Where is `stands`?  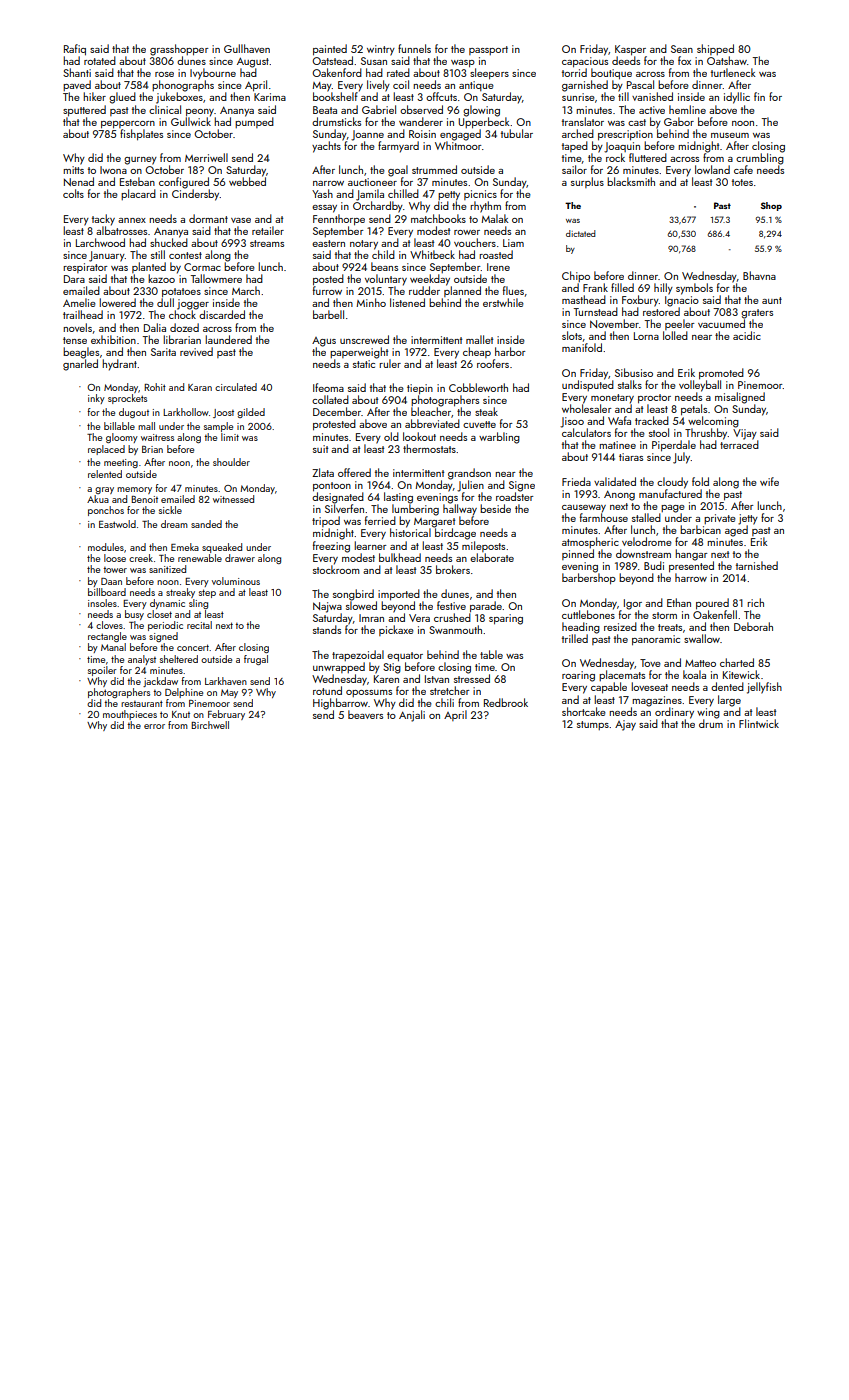
stands is located at coordinates (327, 629).
